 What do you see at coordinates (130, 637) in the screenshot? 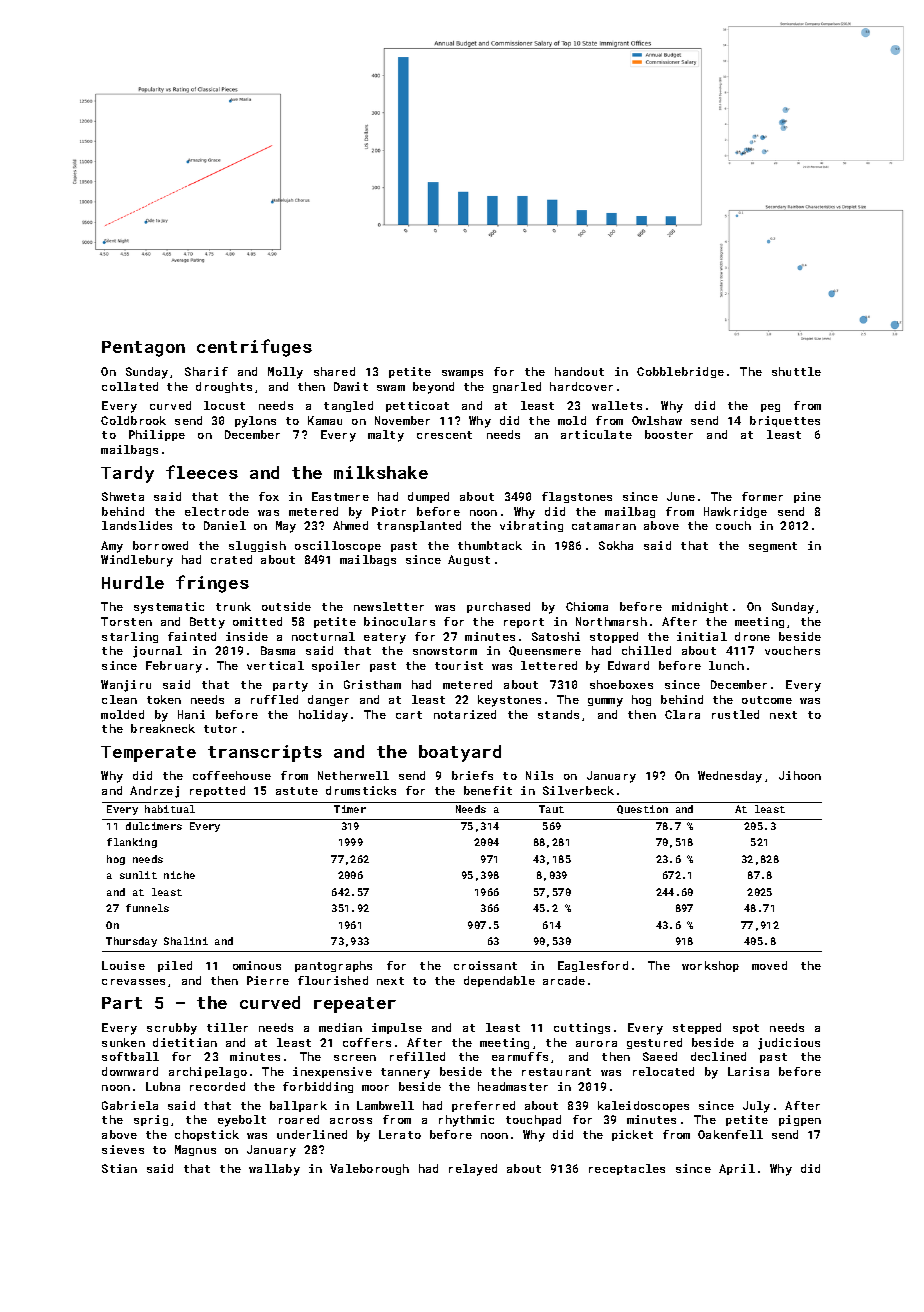
I see `starling` at bounding box center [130, 637].
